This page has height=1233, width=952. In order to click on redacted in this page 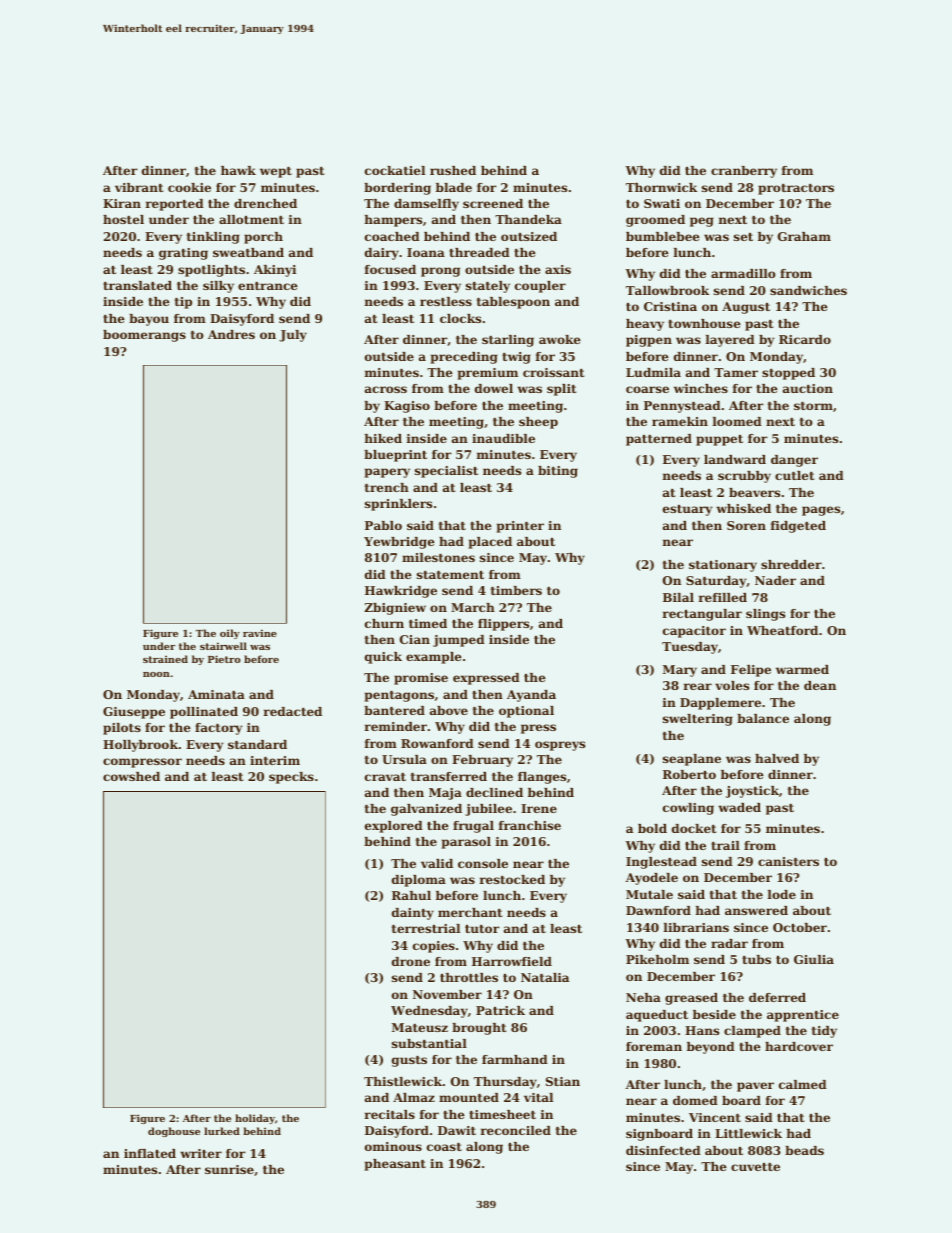, I will do `click(293, 711)`.
